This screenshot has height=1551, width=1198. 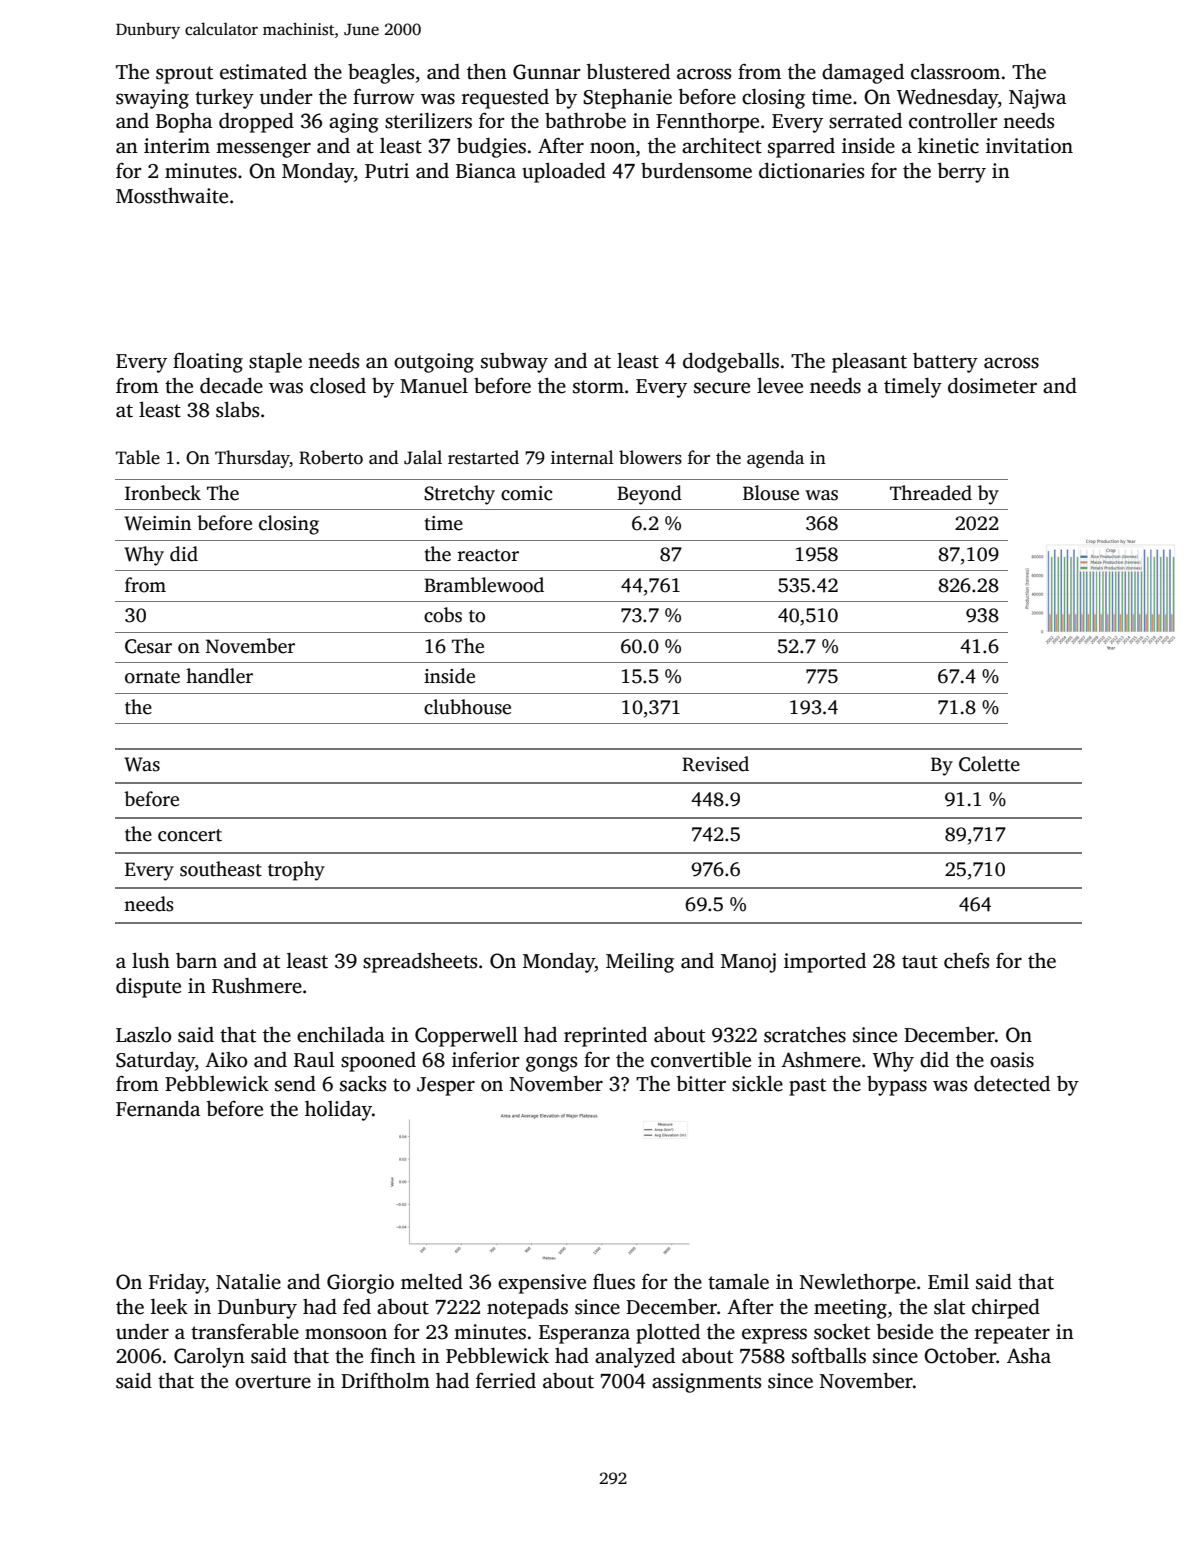 What do you see at coordinates (948, 146) in the screenshot?
I see `kinetic` at bounding box center [948, 146].
